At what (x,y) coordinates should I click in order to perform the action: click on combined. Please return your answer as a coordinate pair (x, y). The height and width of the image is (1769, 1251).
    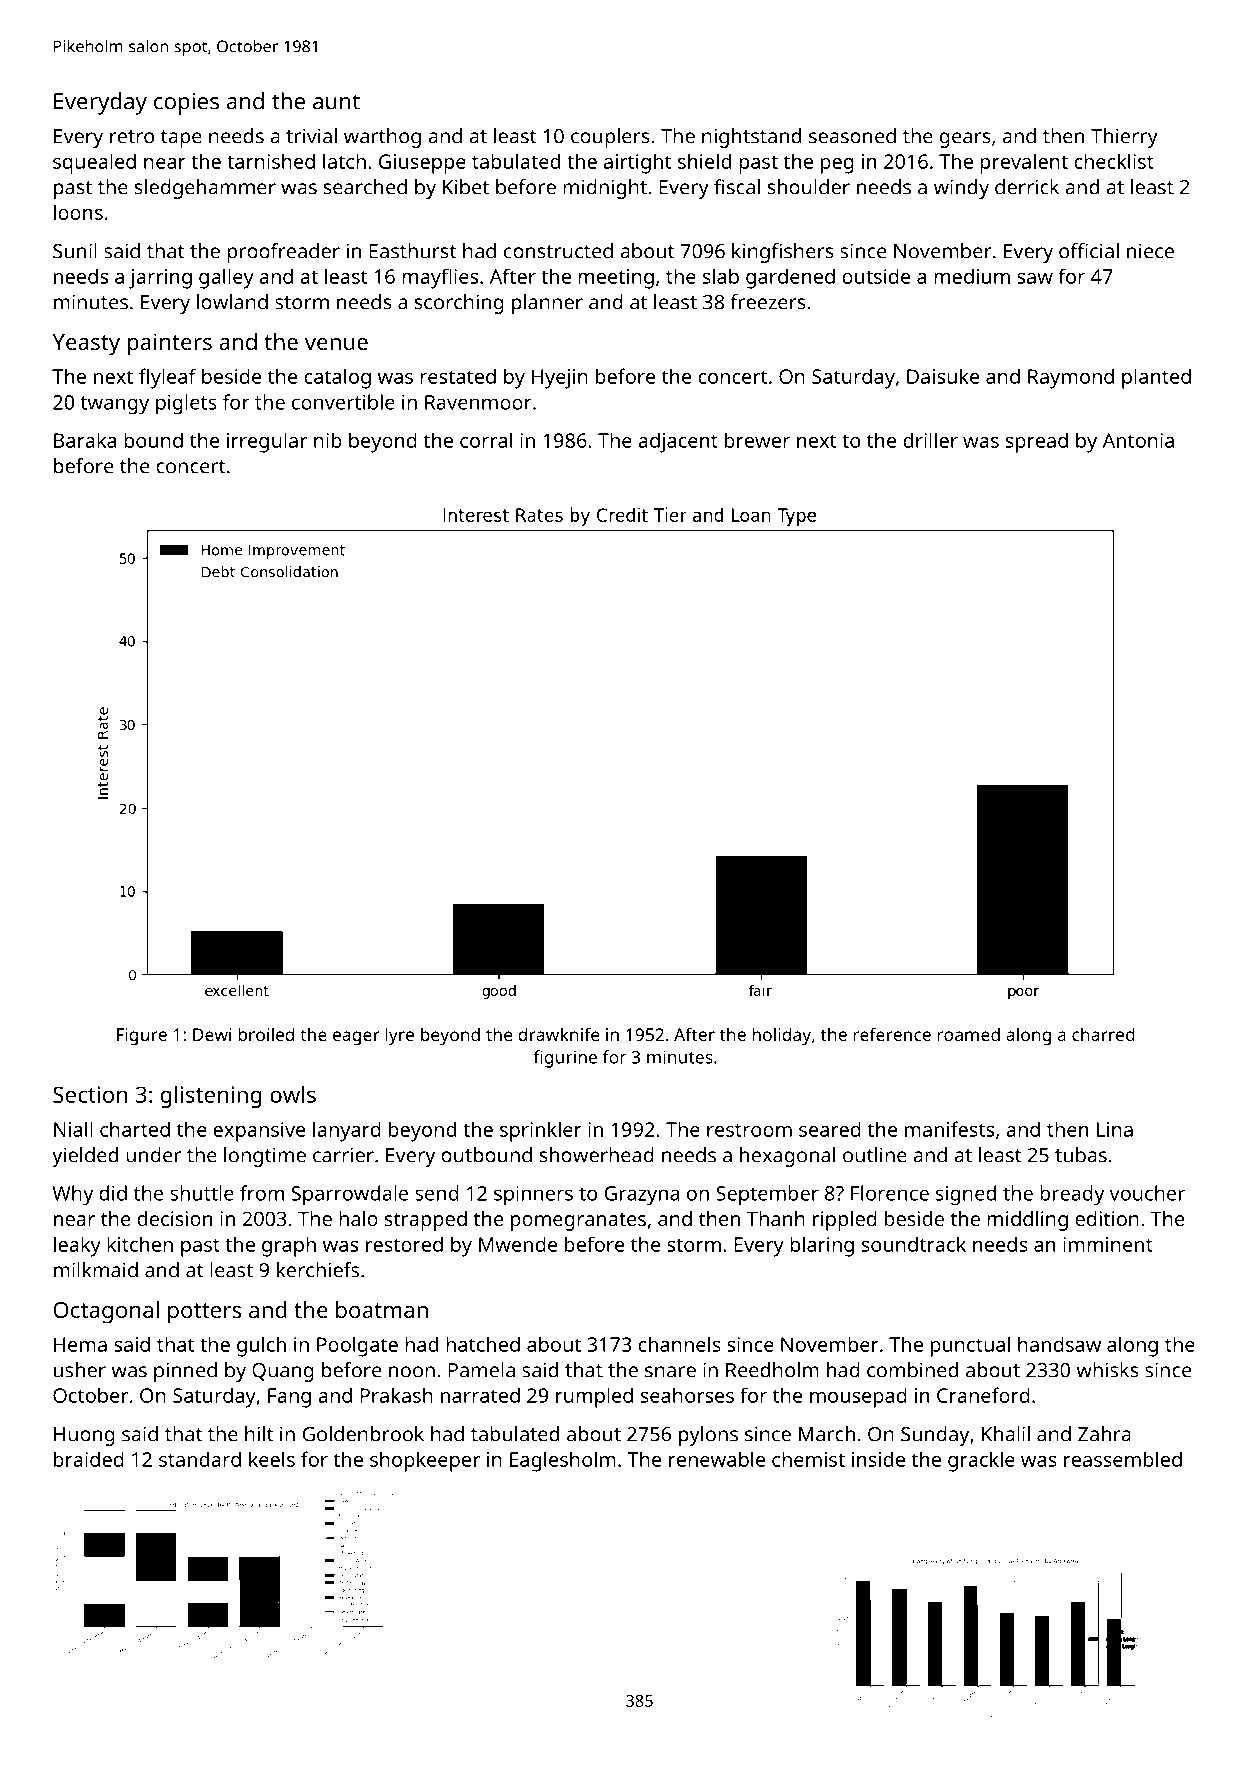
    Looking at the image, I should click on (912, 1370).
